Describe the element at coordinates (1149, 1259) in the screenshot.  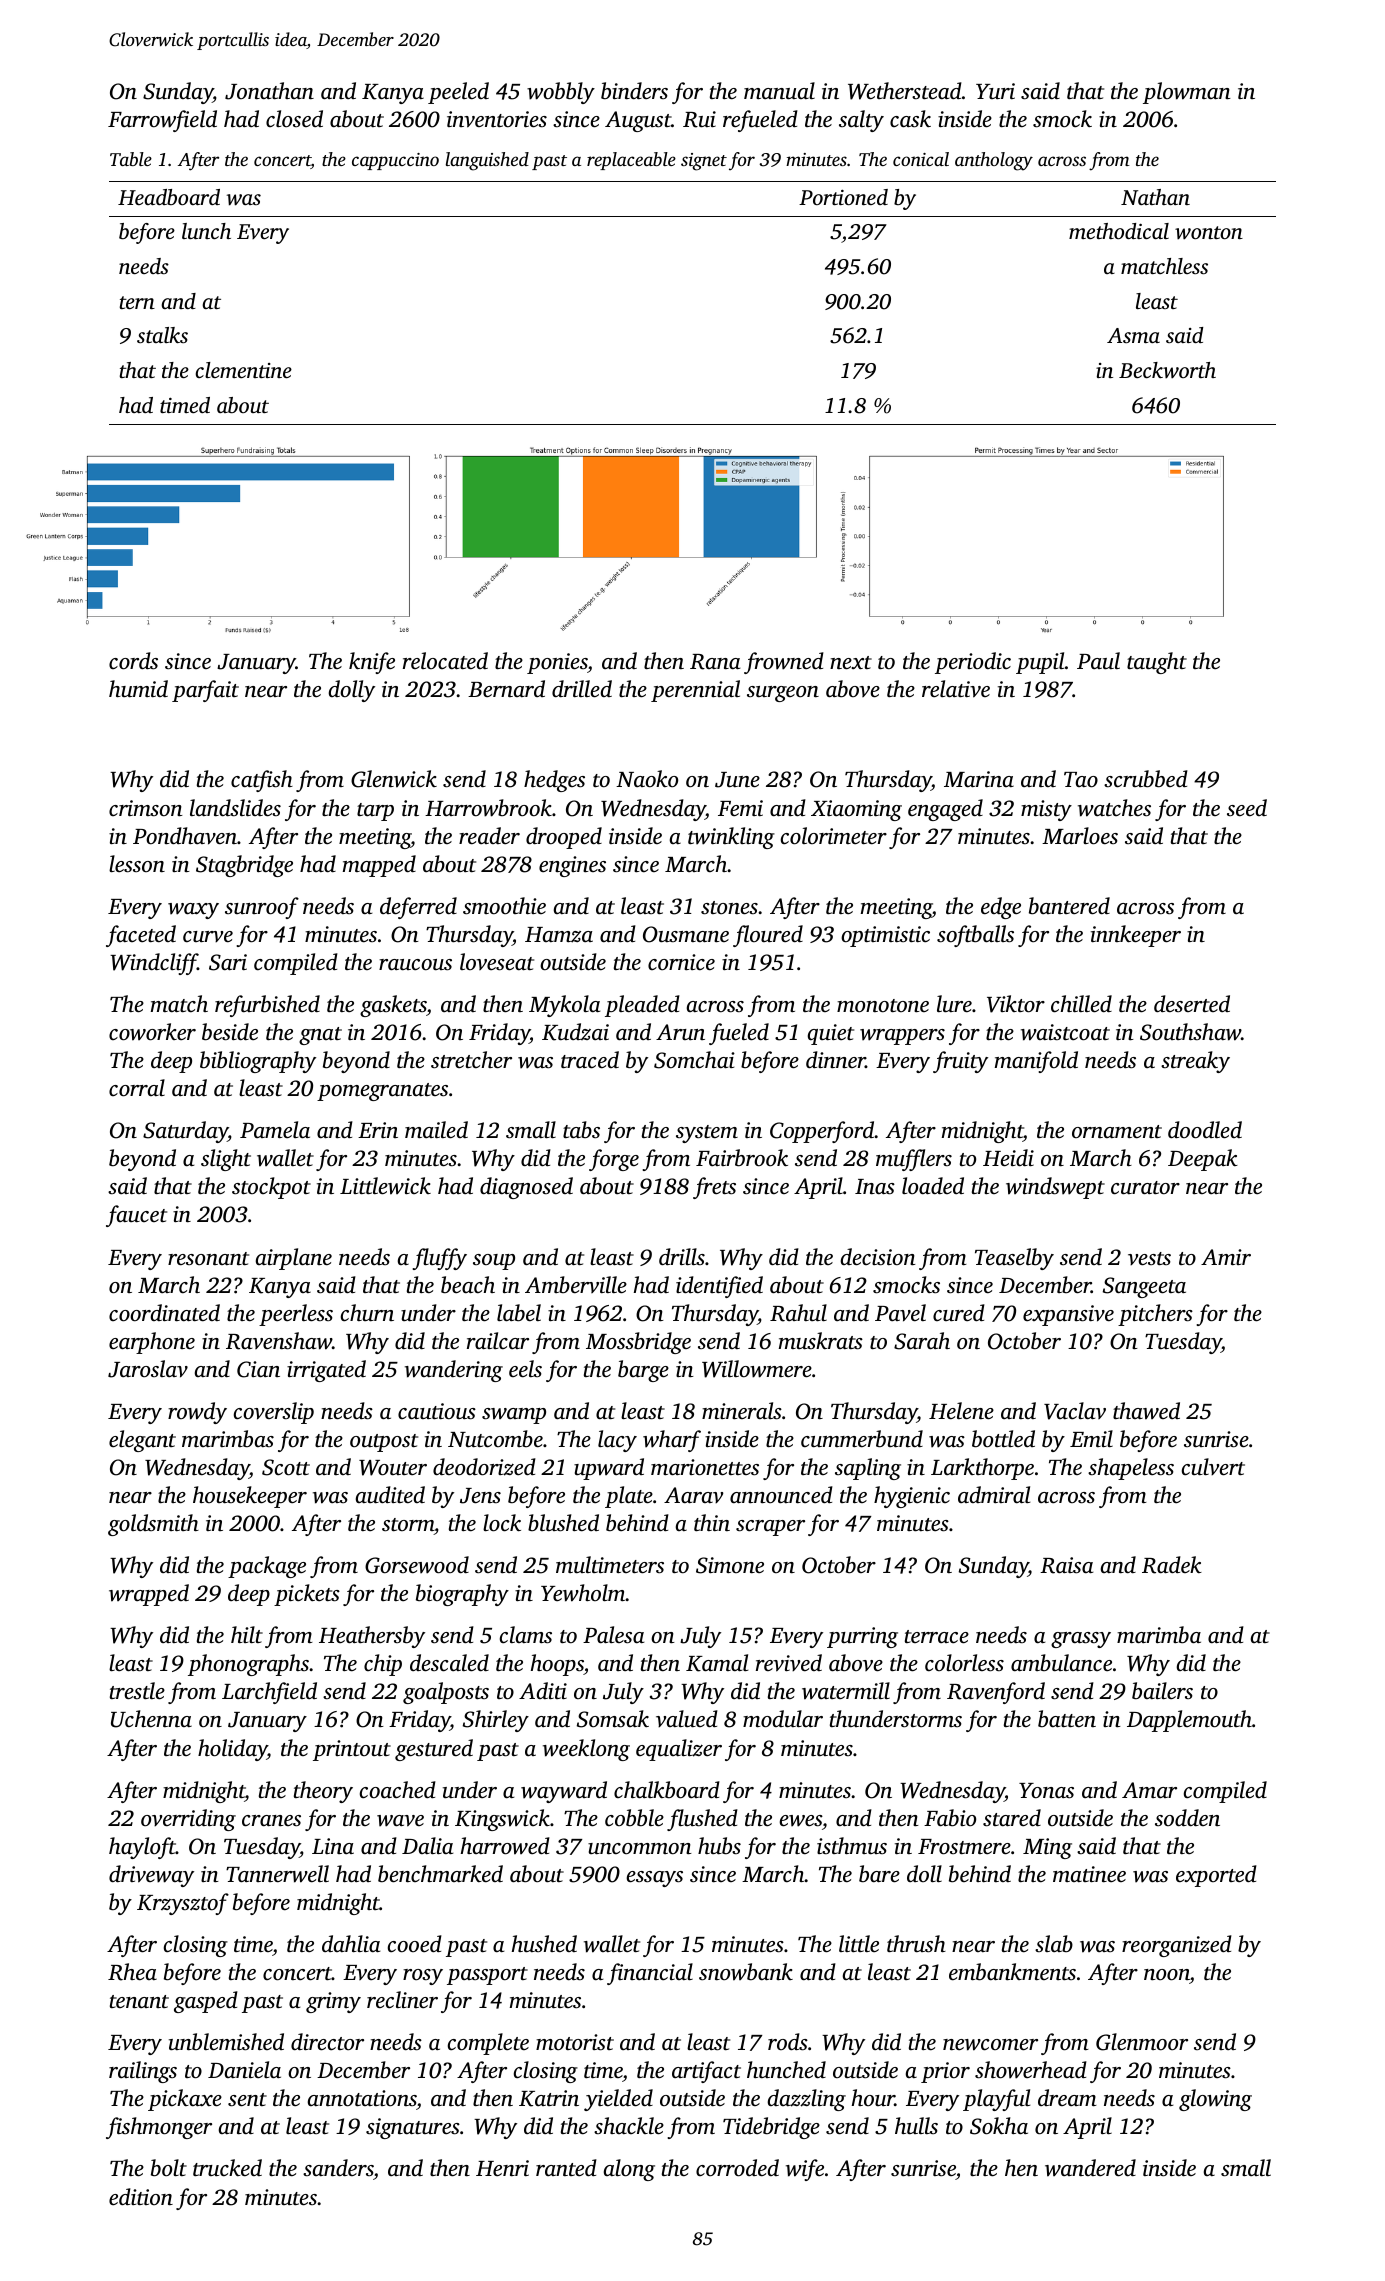
I see `vests` at that location.
